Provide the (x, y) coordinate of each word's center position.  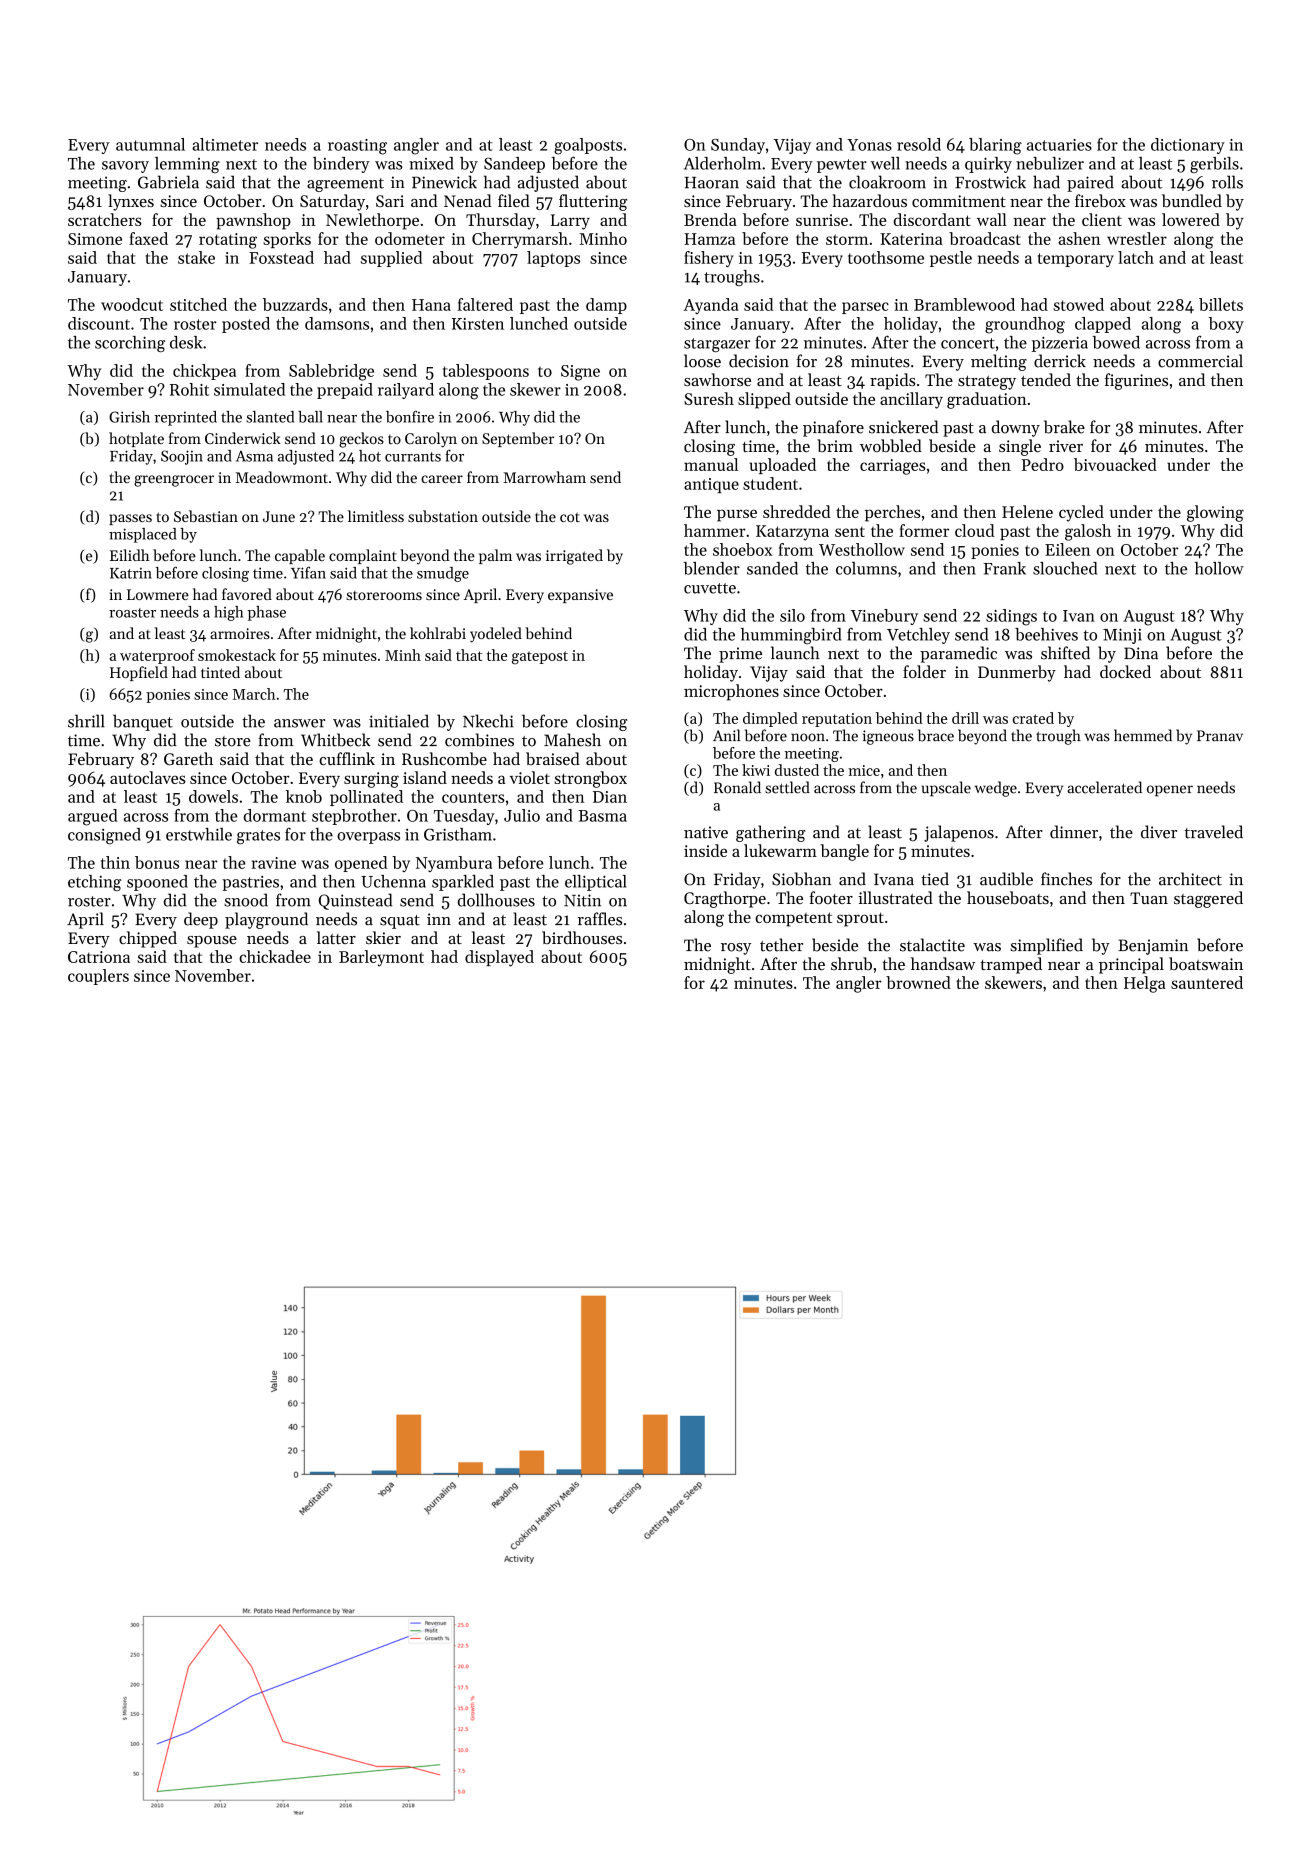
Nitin (582, 900)
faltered (485, 304)
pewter (842, 166)
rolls (1227, 182)
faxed (148, 238)
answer (299, 723)
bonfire (410, 416)
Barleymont (381, 958)
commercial (1200, 361)
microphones (731, 692)
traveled (1214, 832)
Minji (1122, 636)
